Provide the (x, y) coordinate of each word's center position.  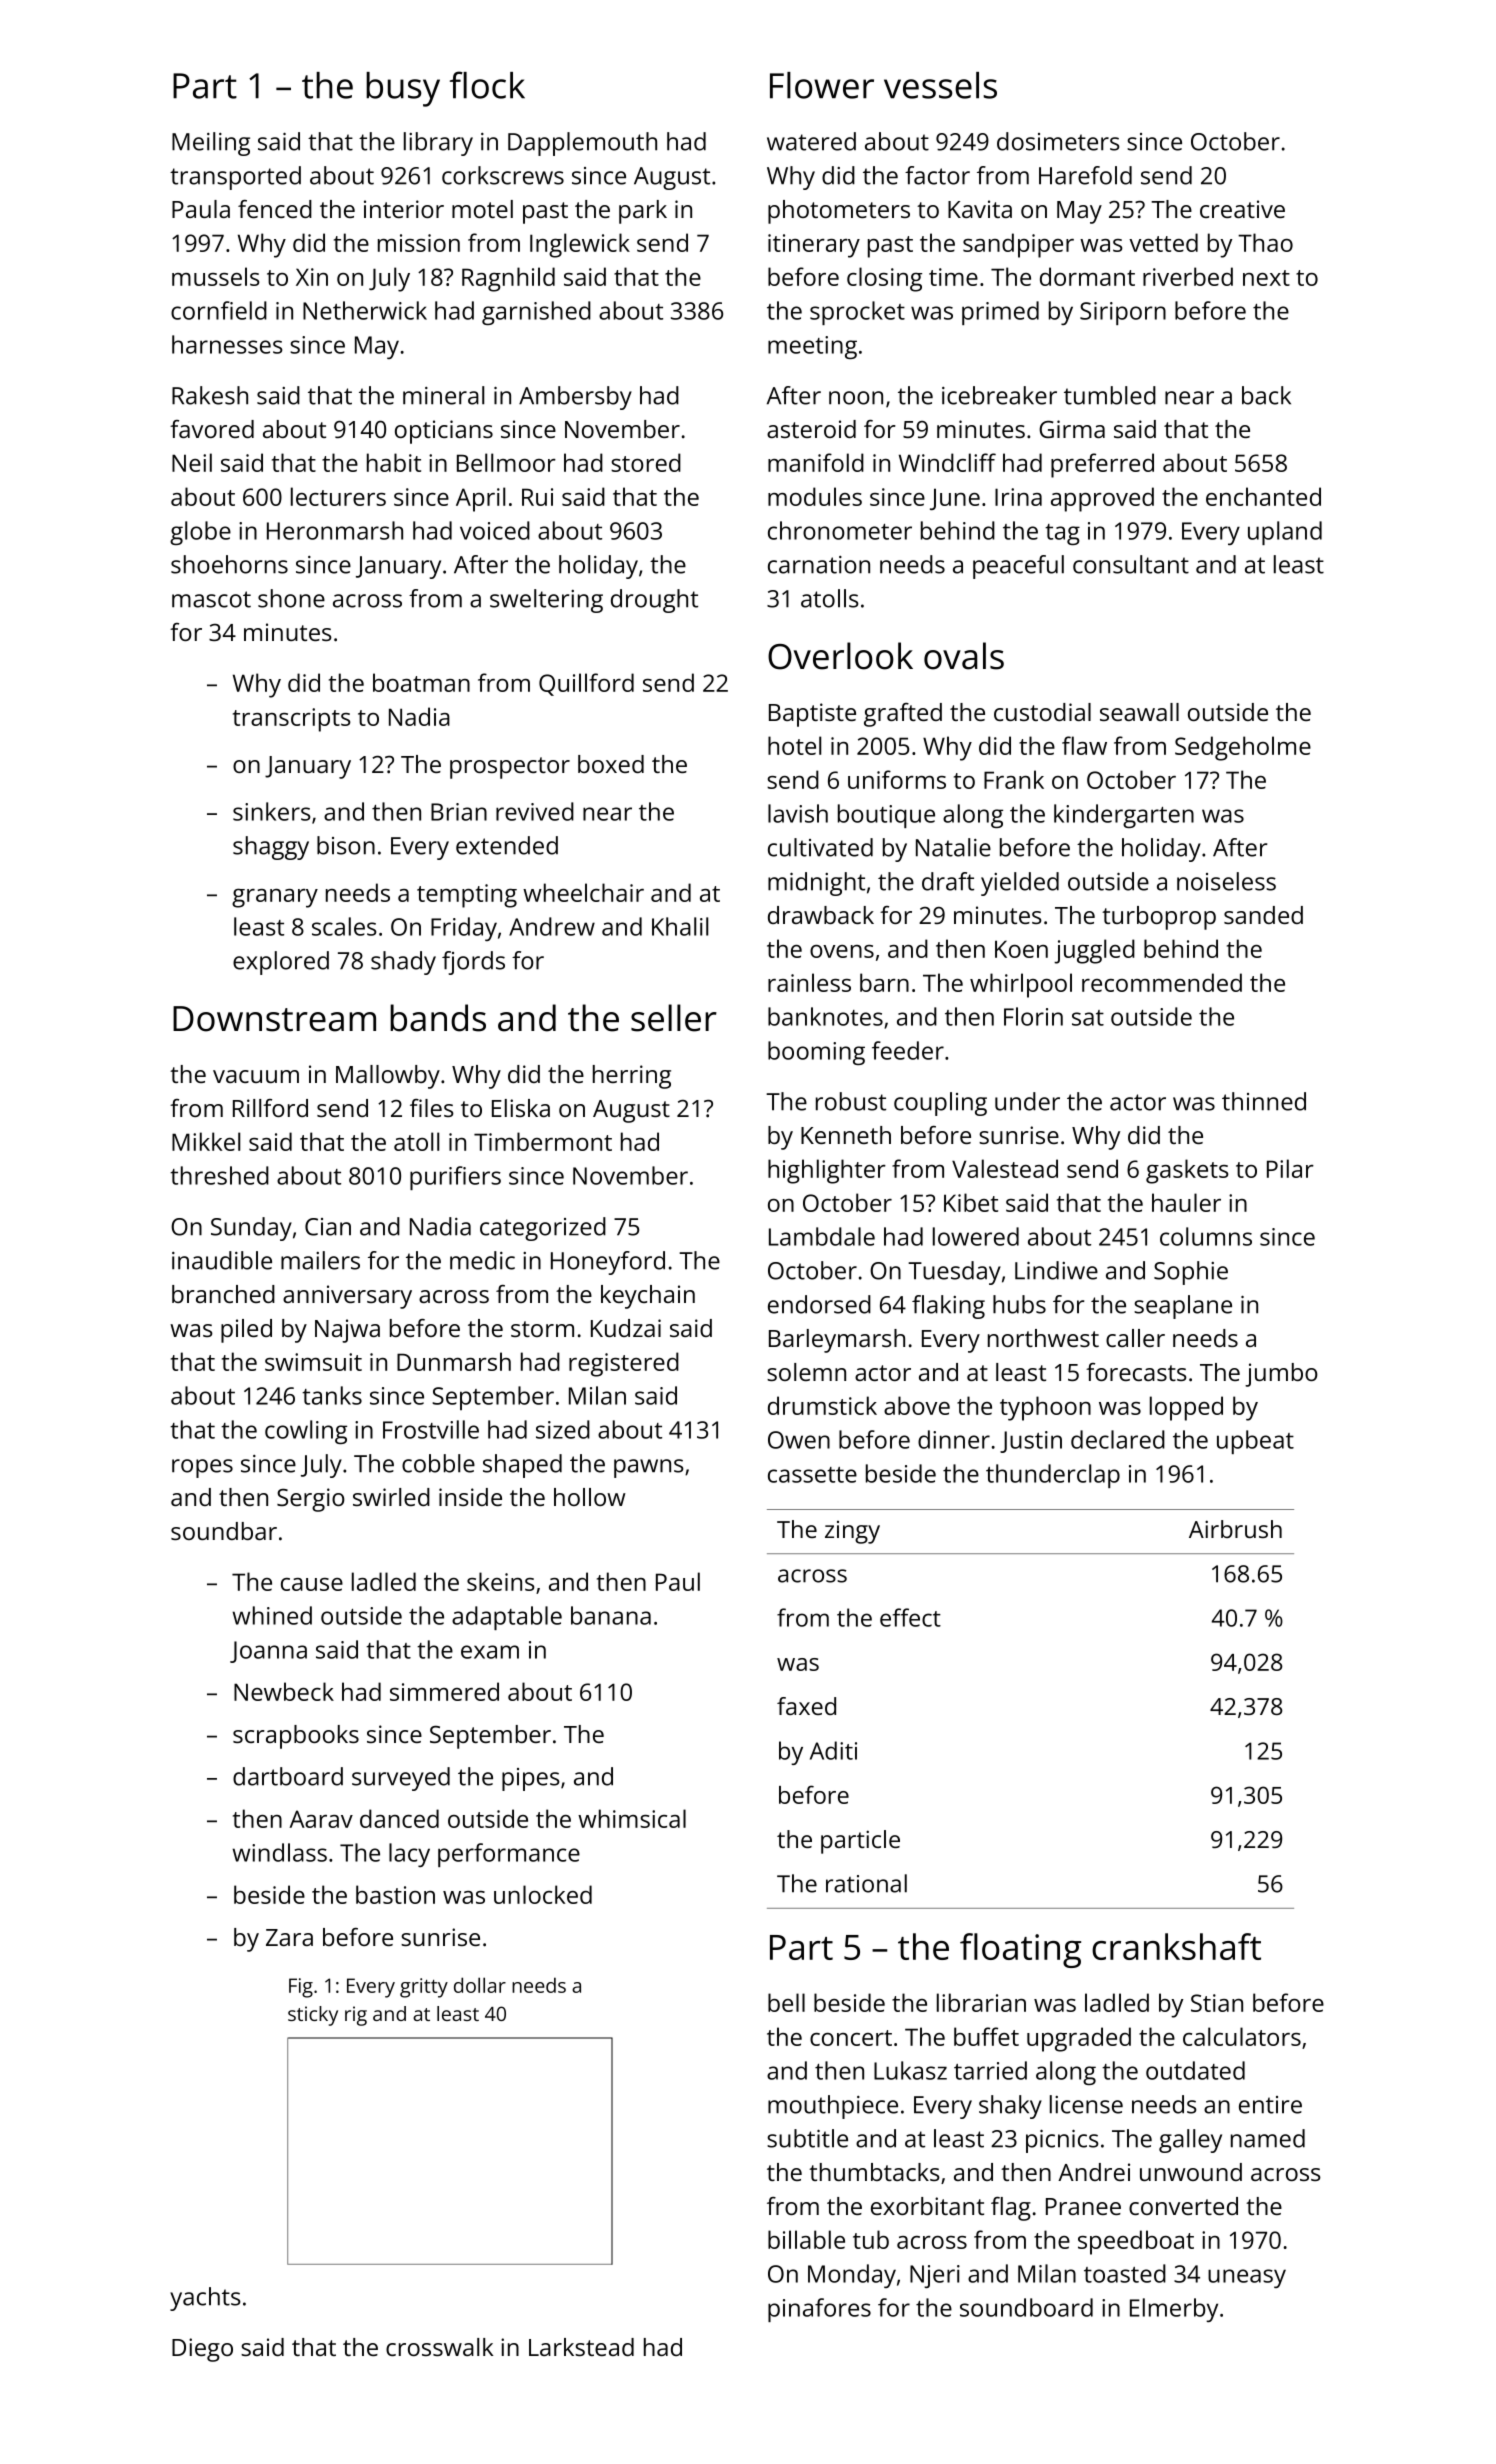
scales (344, 926)
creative (1242, 209)
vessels (940, 85)
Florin (1033, 1016)
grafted (903, 715)
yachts (205, 2299)
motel (482, 209)
